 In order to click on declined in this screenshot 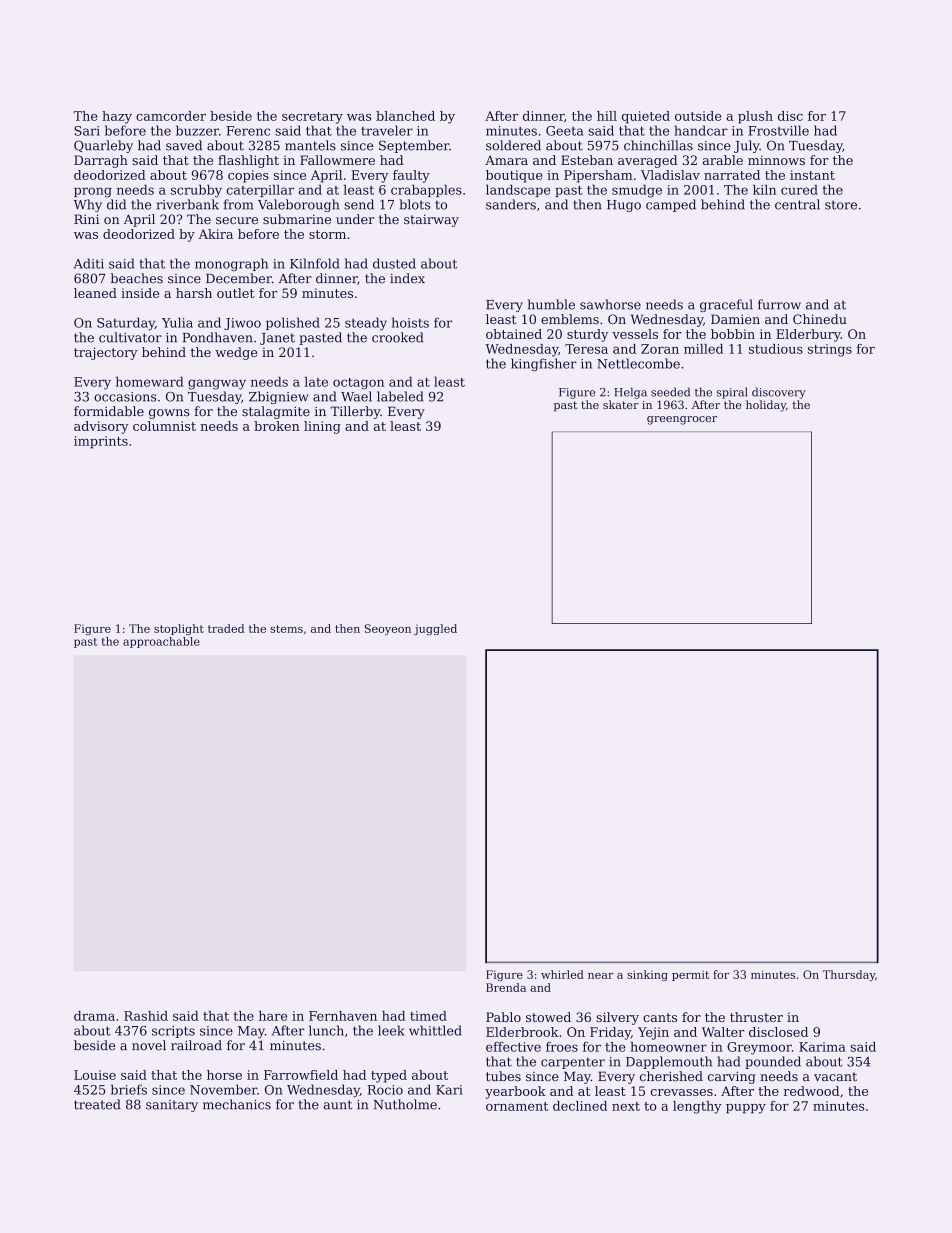, I will do `click(580, 1106)`.
